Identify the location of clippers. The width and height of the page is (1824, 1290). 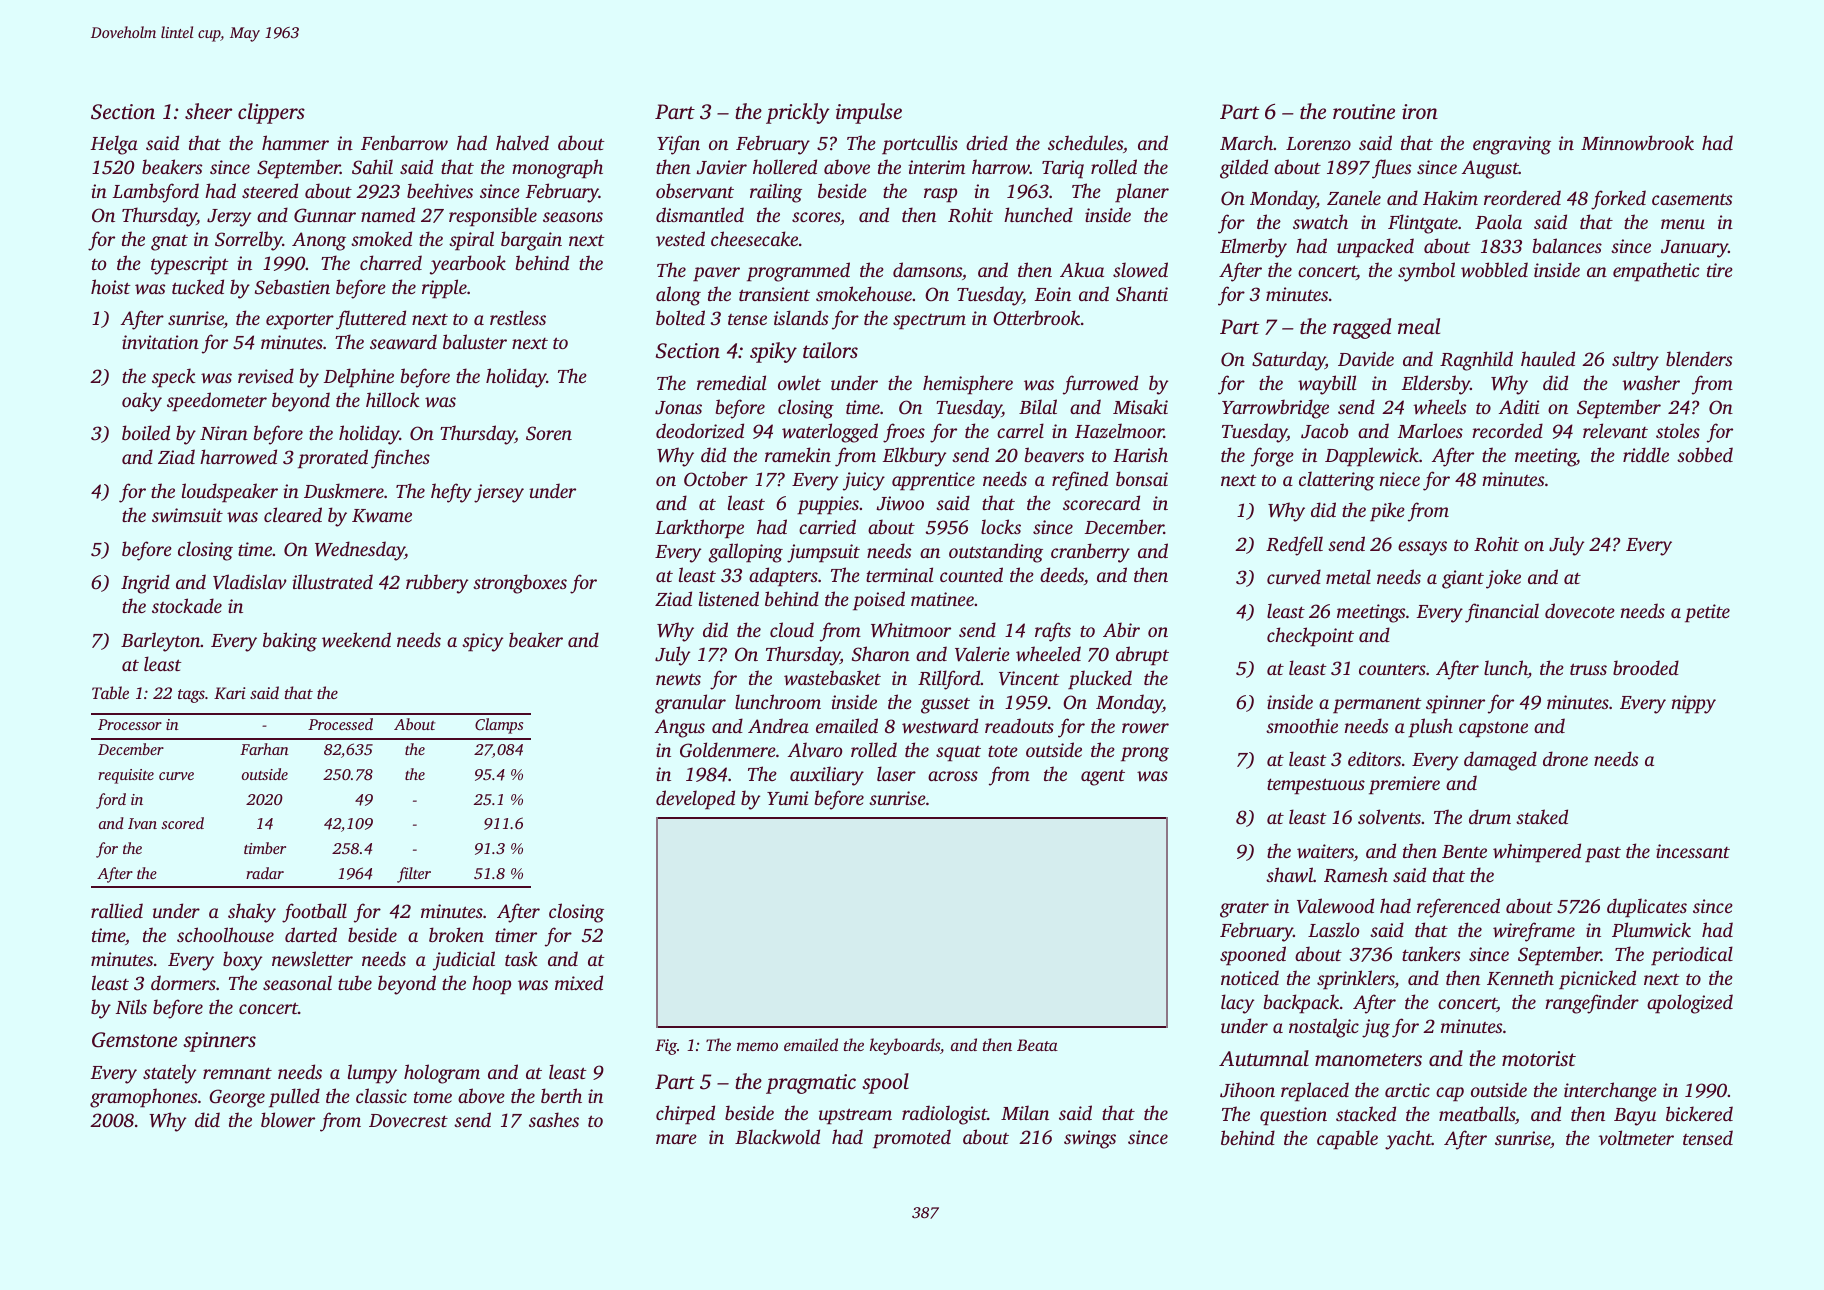
(271, 113).
